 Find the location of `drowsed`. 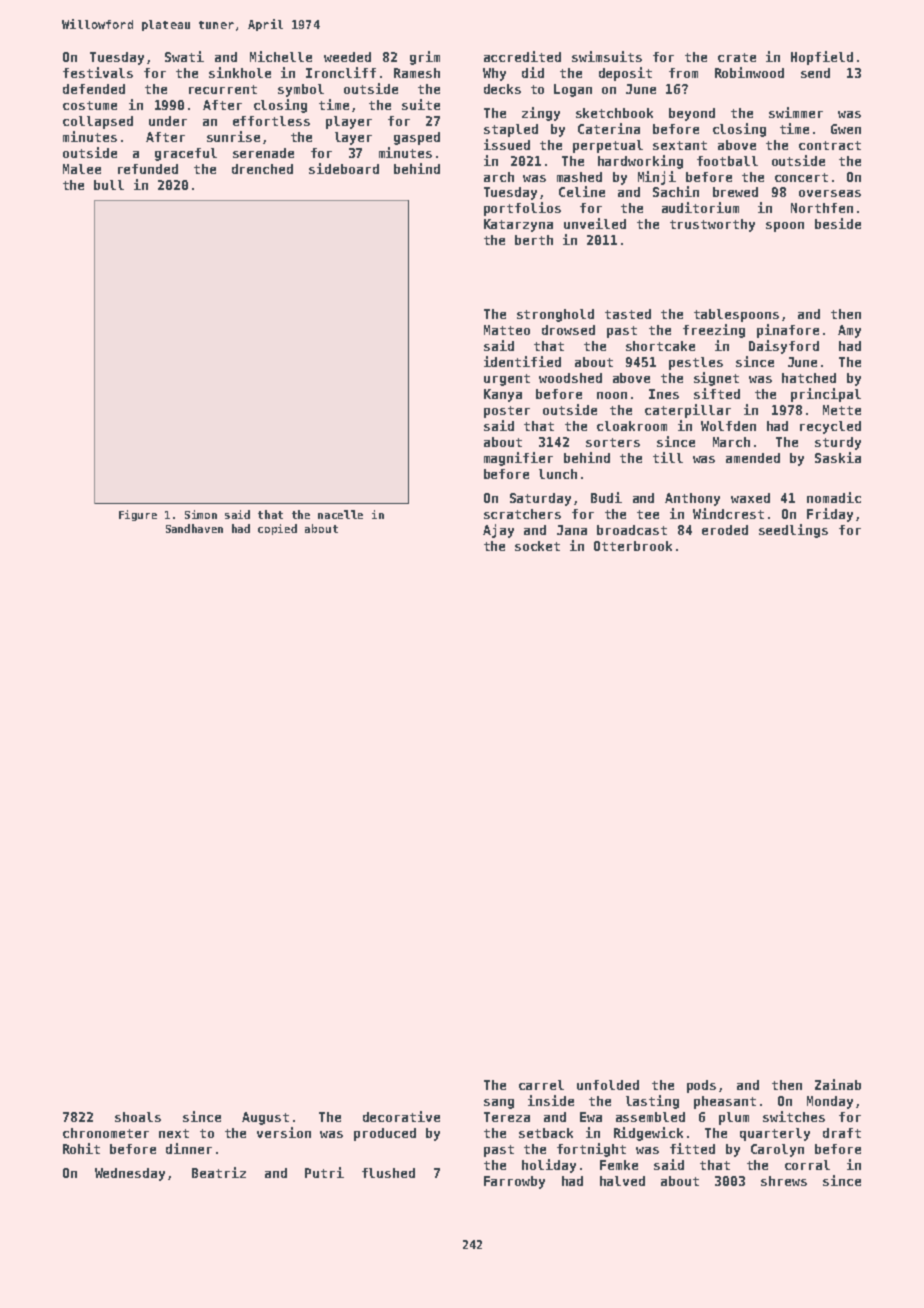

drowsed is located at coordinates (568, 330).
